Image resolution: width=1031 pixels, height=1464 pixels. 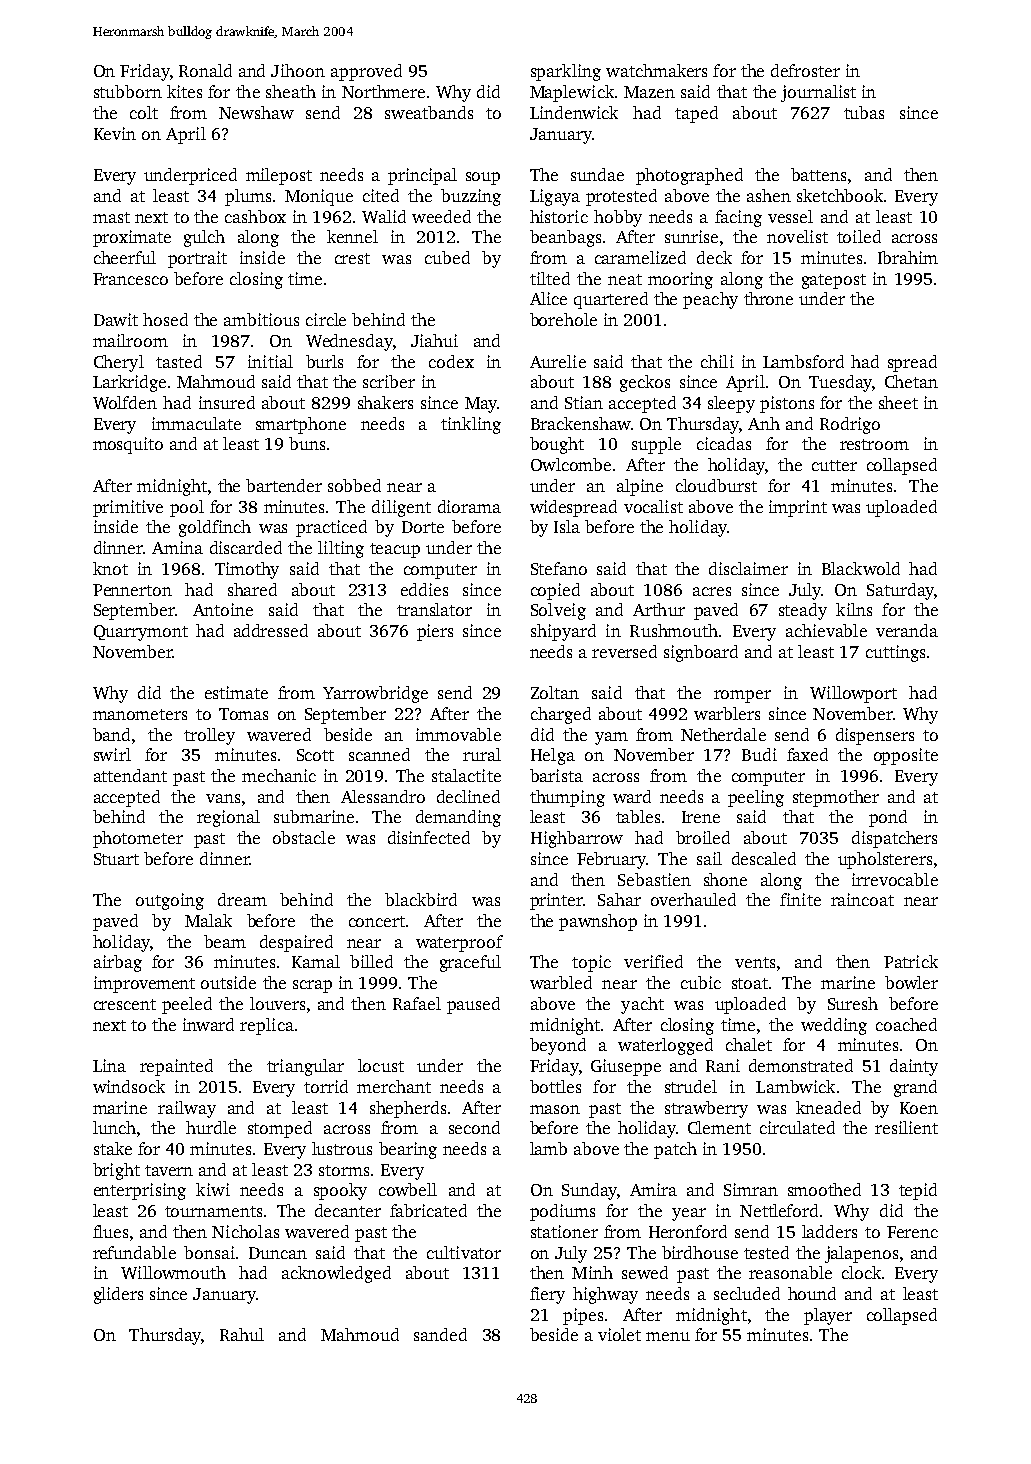 I want to click on repainted, so click(x=176, y=1067).
